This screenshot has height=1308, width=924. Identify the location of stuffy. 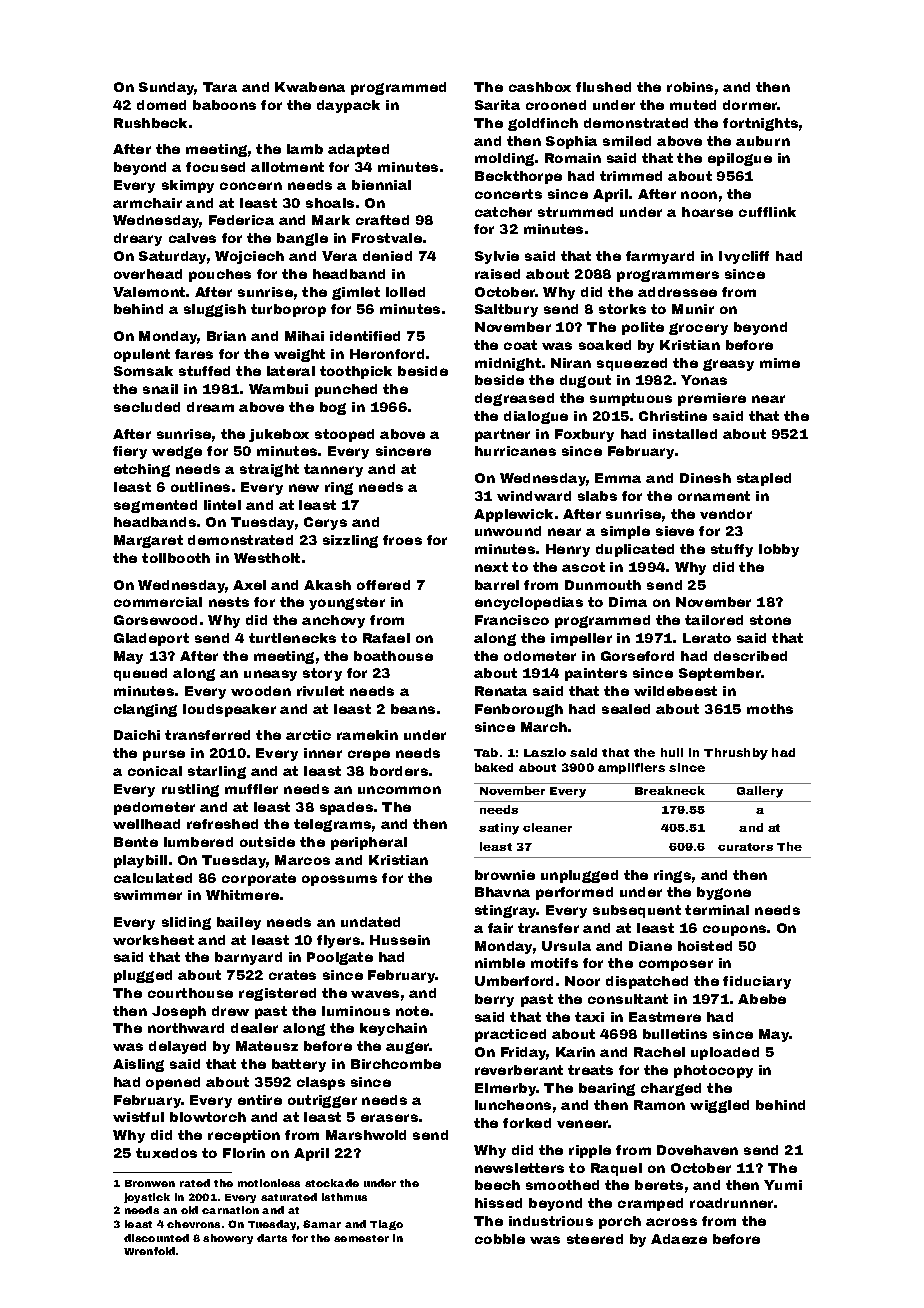
(732, 550).
